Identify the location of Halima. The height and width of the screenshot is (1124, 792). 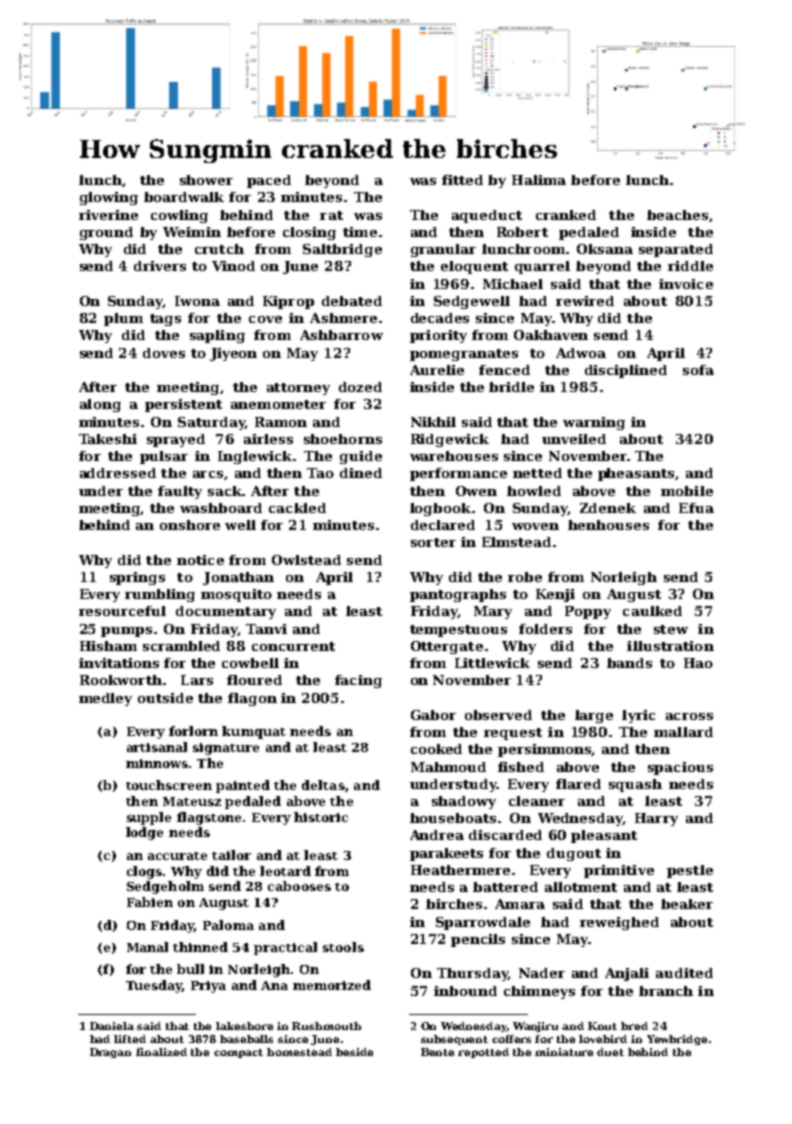
(539, 180).
